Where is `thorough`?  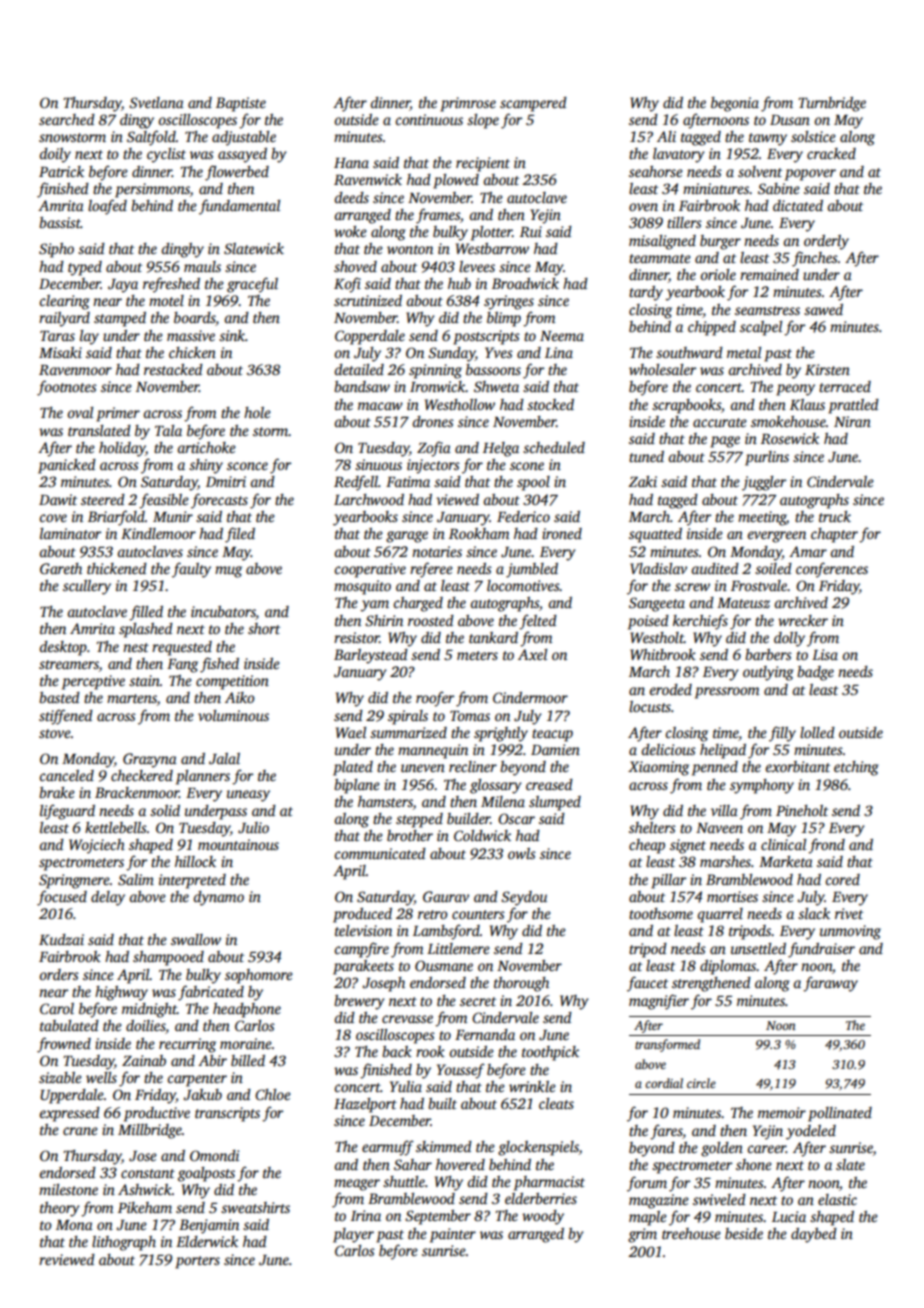
thorough is located at coordinates (521, 984).
